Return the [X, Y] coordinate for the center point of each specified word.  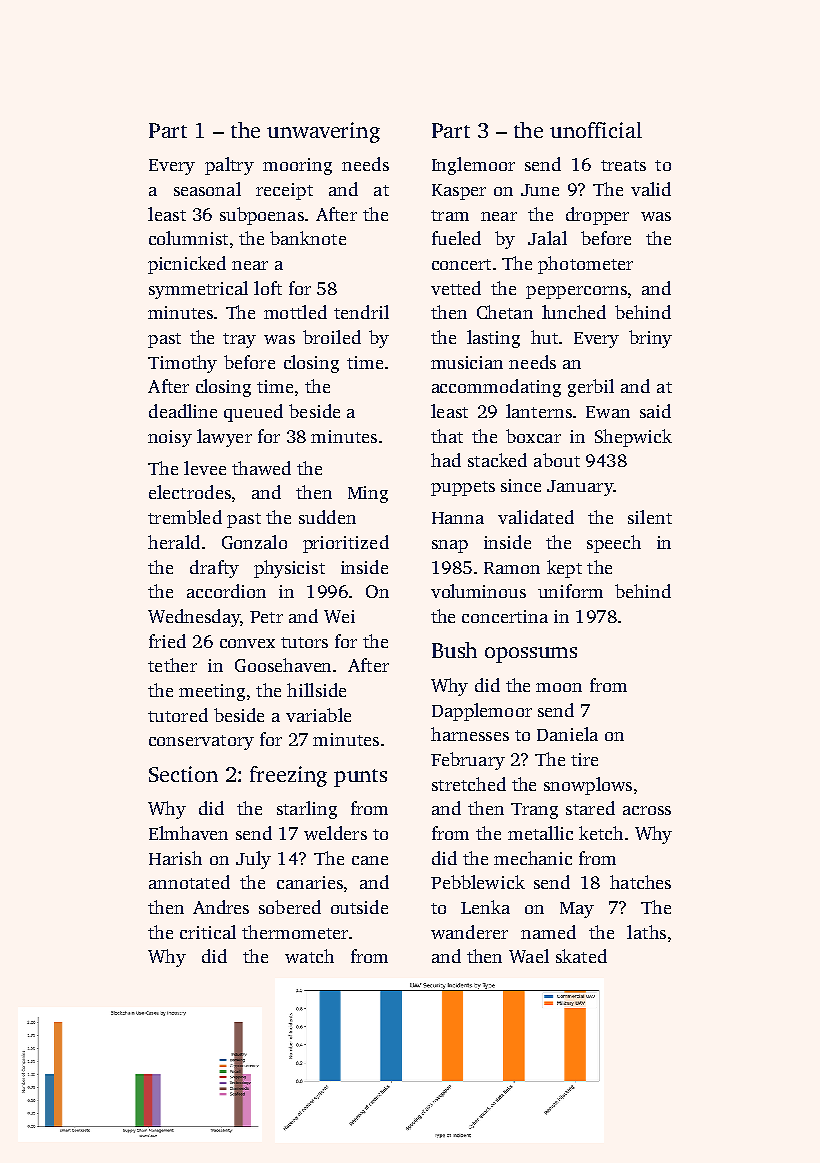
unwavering [323, 132]
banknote [308, 238]
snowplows [588, 786]
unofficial [596, 130]
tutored [178, 715]
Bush [454, 650]
